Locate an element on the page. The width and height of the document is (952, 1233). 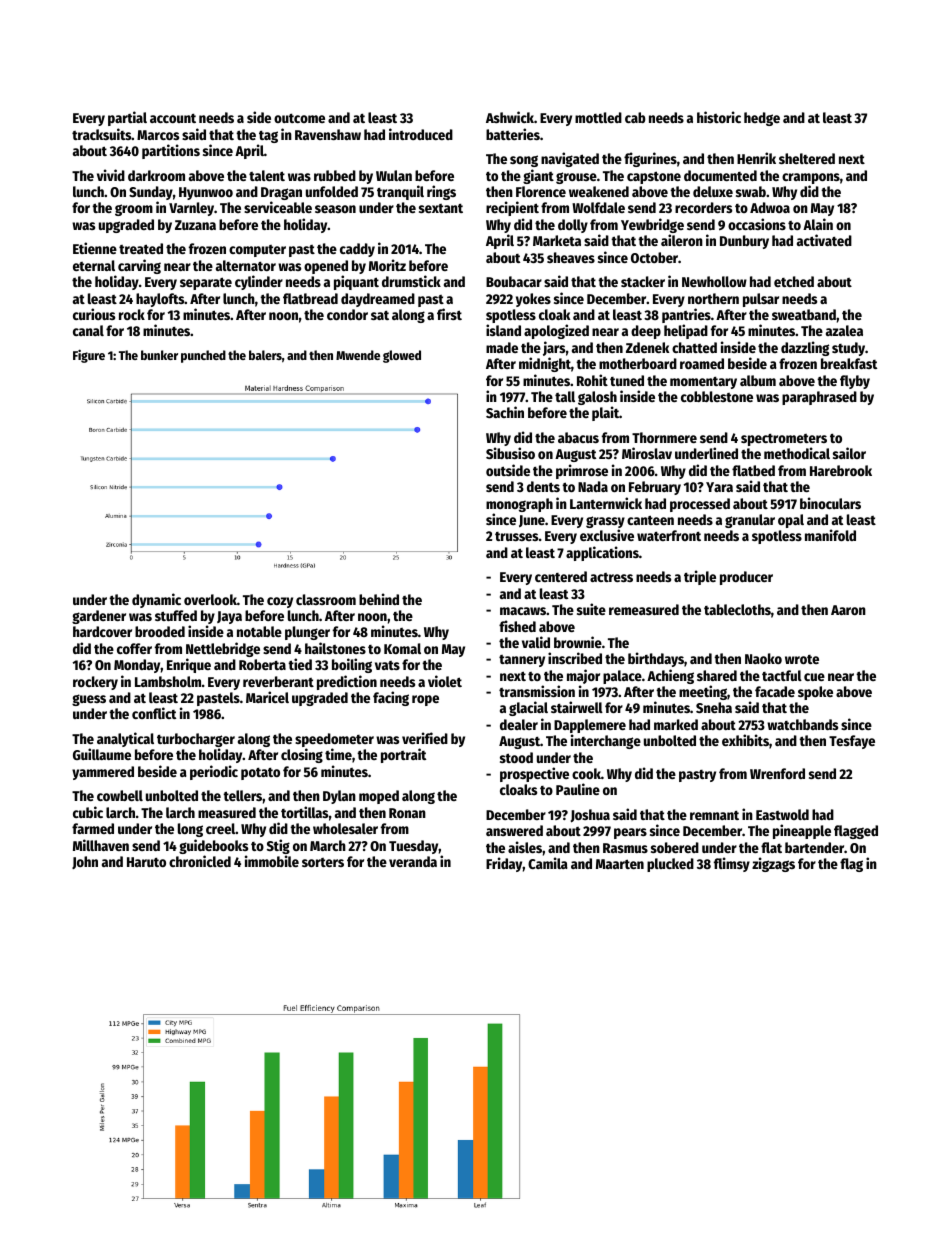
overlook is located at coordinates (210, 599).
